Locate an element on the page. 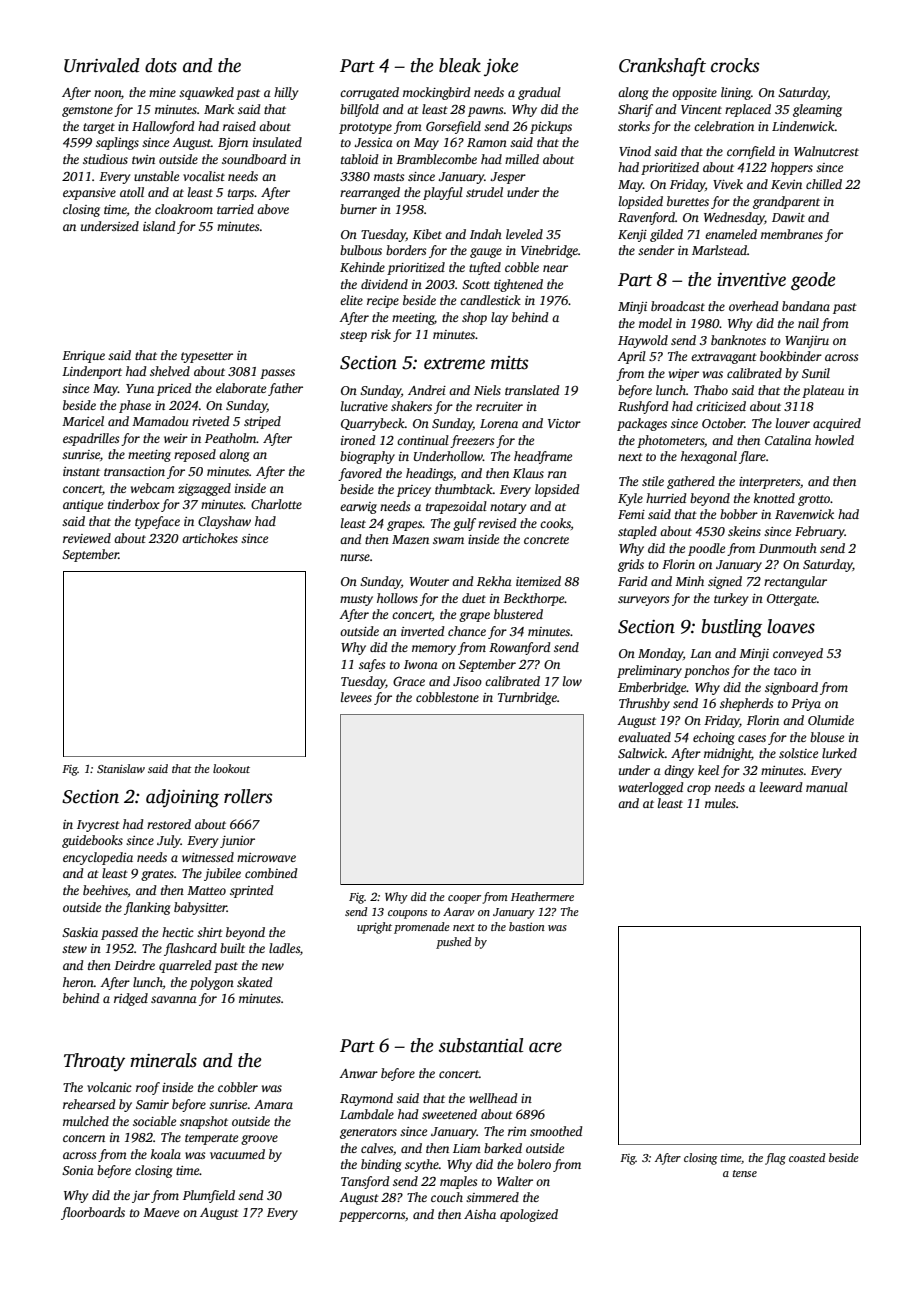 Image resolution: width=924 pixels, height=1308 pixels. elite is located at coordinates (351, 300).
